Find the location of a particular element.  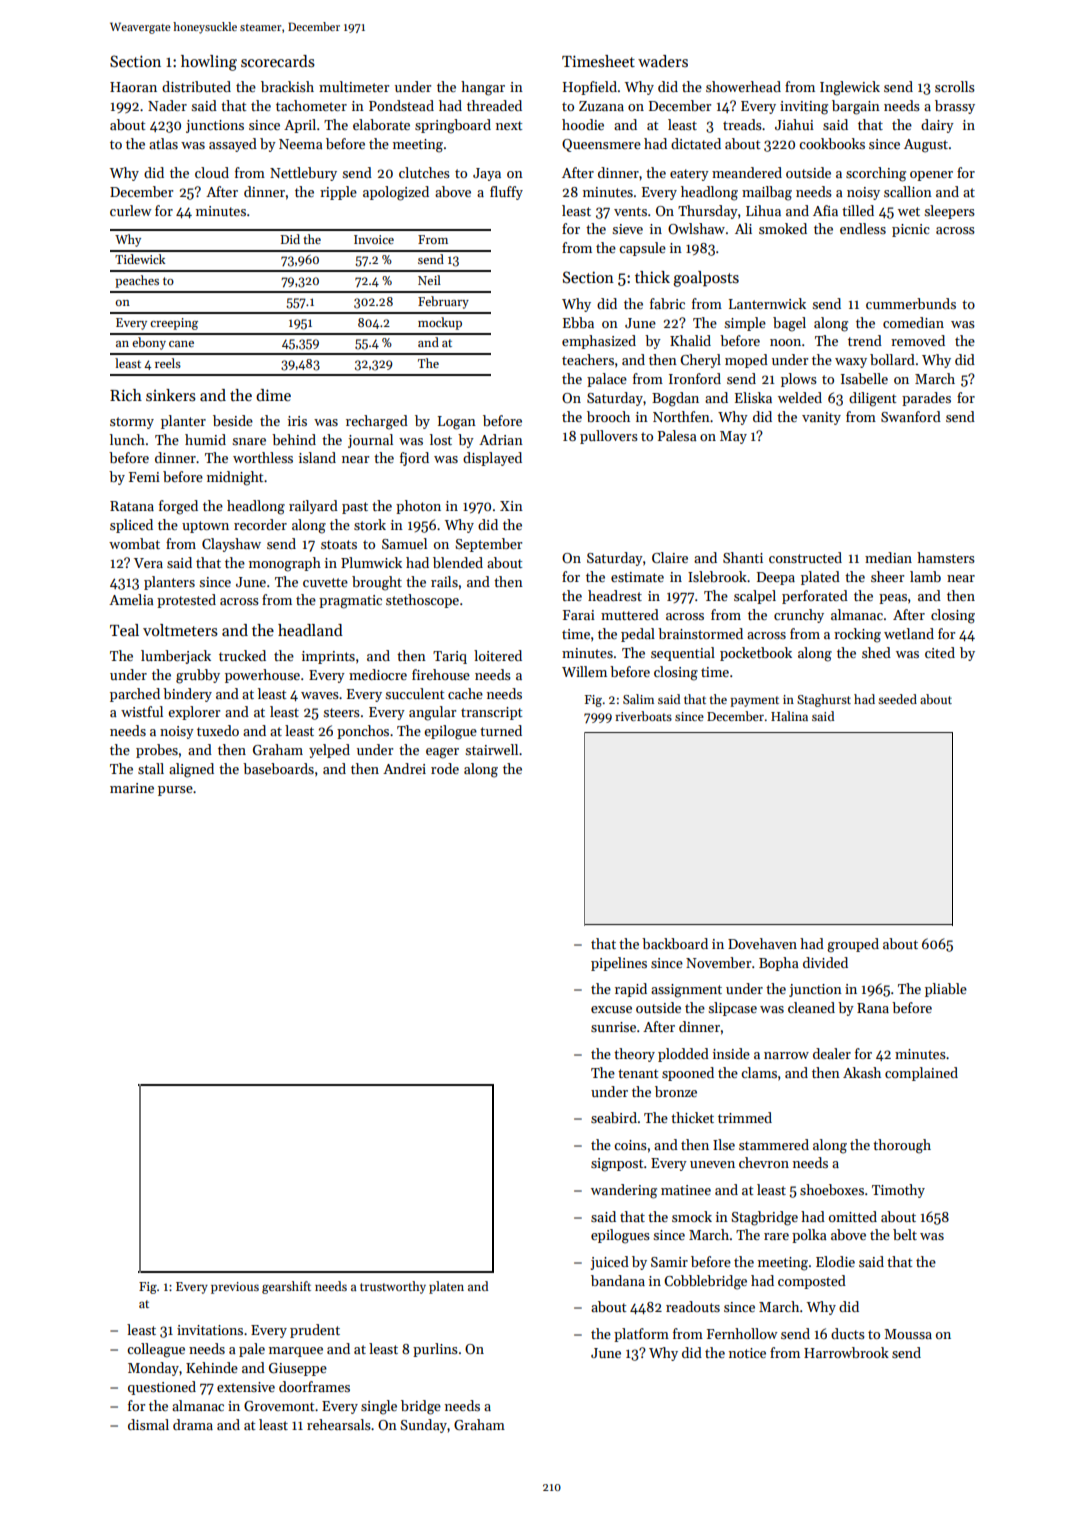

powerhouse is located at coordinates (262, 676).
